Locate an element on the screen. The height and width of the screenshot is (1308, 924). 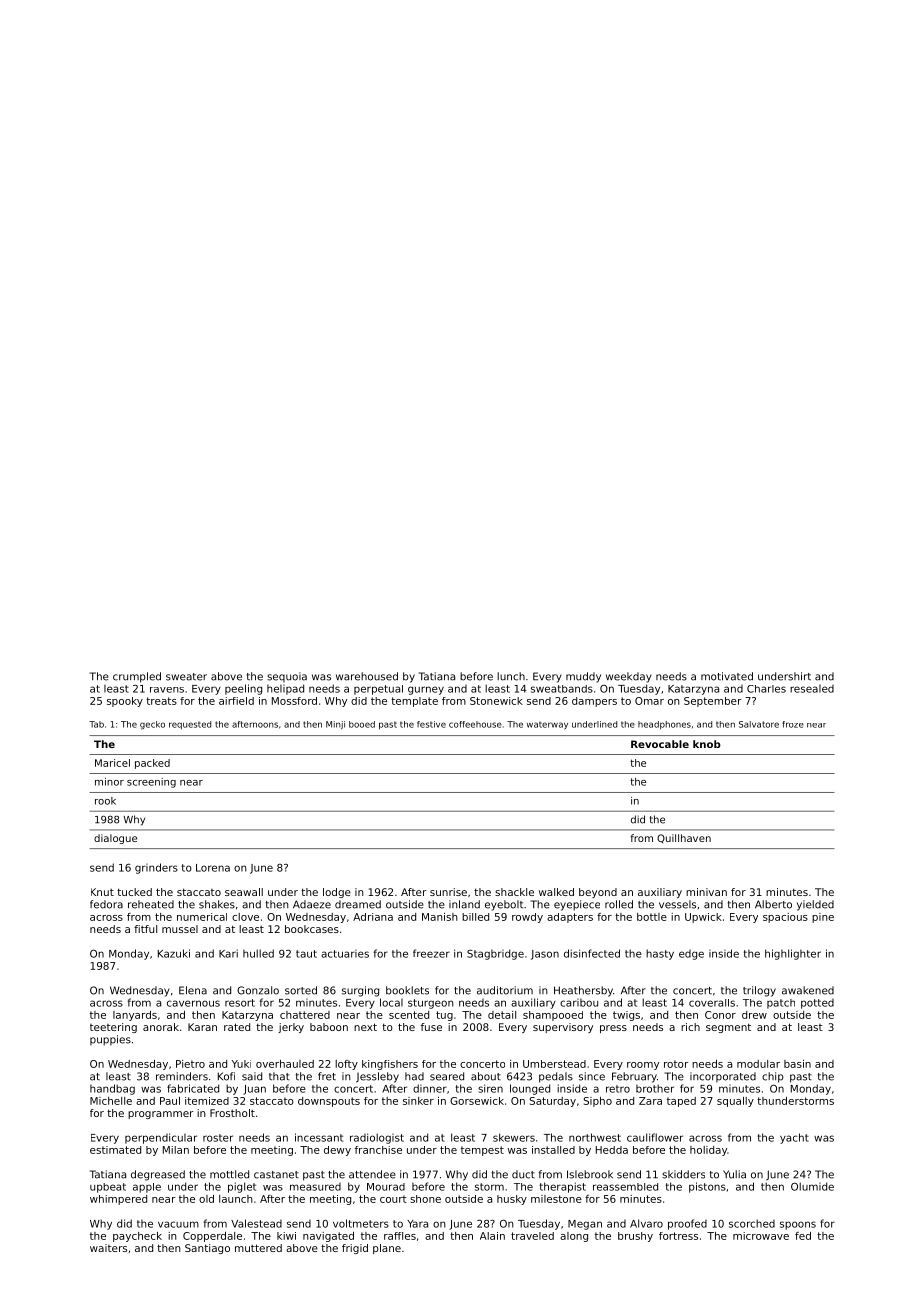
squally is located at coordinates (735, 1102).
